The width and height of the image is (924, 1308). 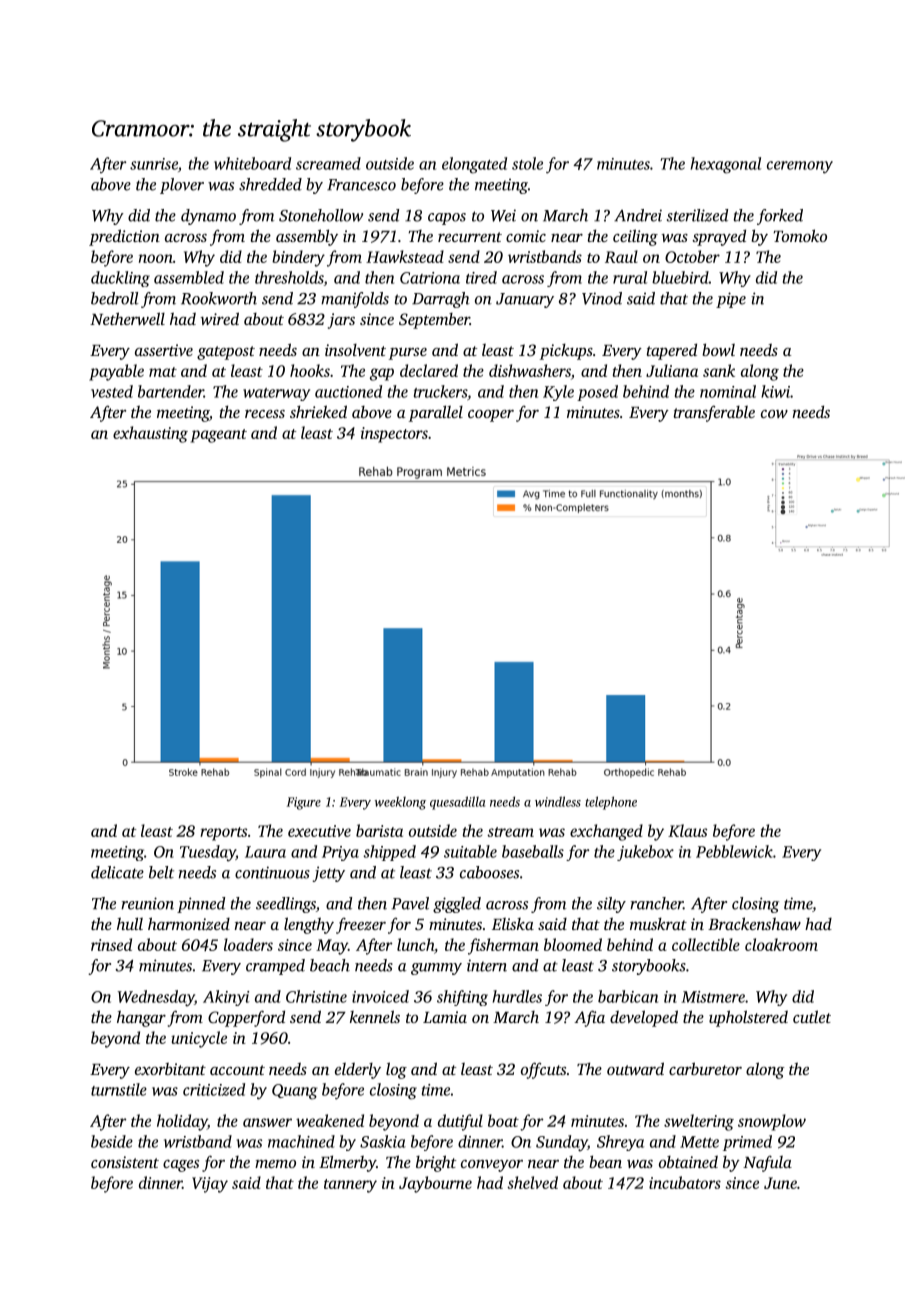 What do you see at coordinates (767, 1164) in the image?
I see `Nafula` at bounding box center [767, 1164].
